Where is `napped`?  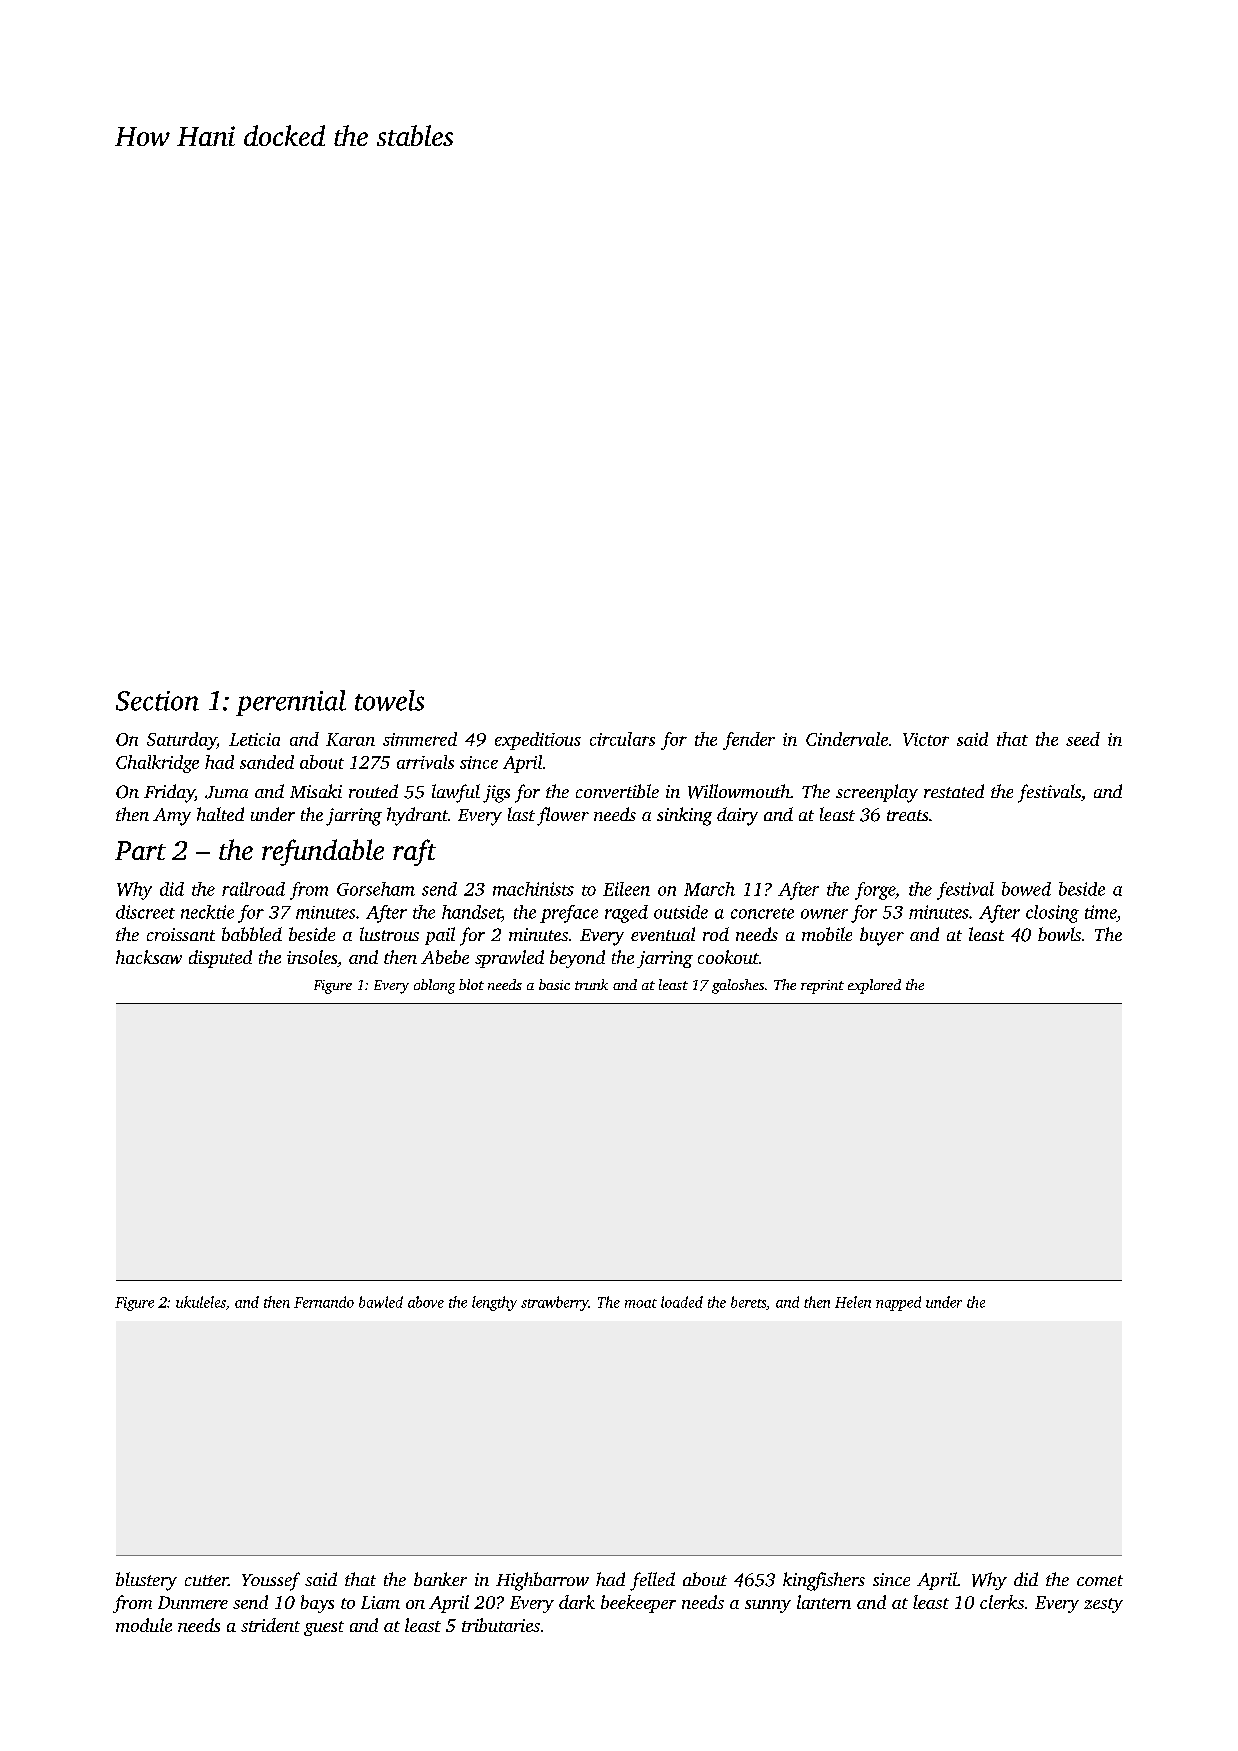 napped is located at coordinates (898, 1303).
